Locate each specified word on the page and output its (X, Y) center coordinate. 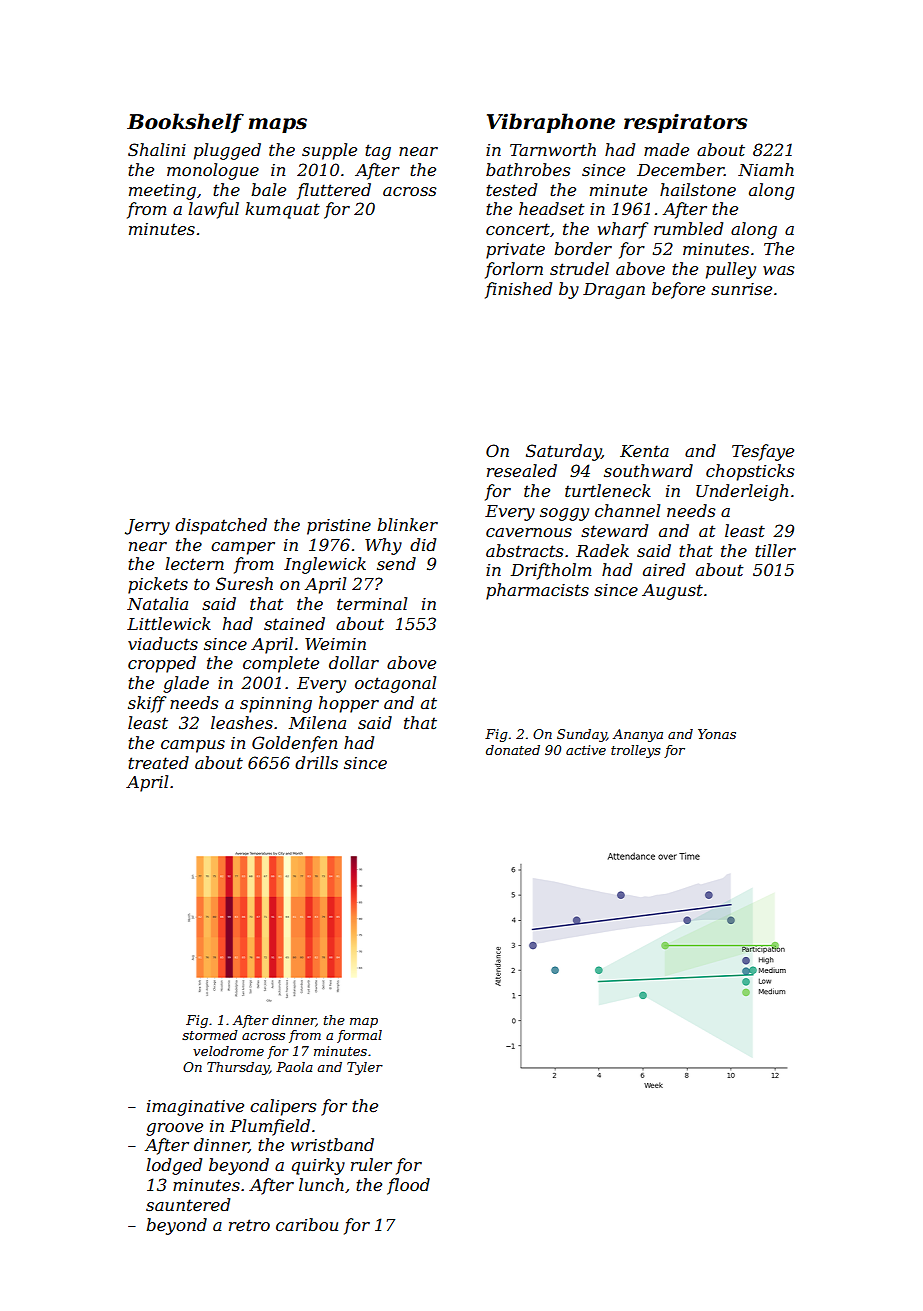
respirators (685, 123)
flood (408, 1186)
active (586, 750)
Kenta (644, 451)
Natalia (157, 603)
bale (268, 189)
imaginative (195, 1108)
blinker (407, 524)
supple (329, 151)
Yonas (717, 734)
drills (316, 762)
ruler (371, 1164)
